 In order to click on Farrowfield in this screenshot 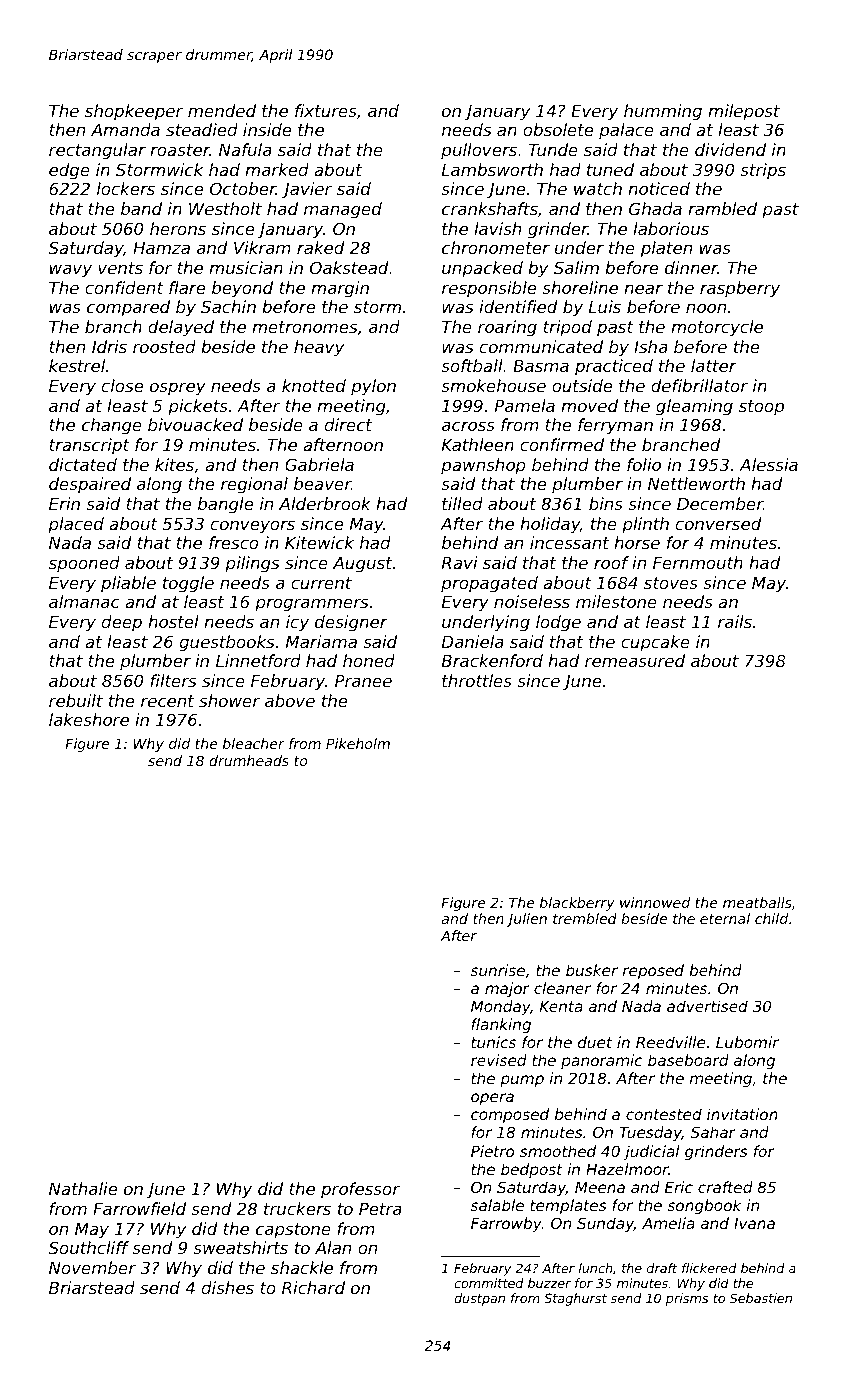, I will do `click(139, 1208)`.
